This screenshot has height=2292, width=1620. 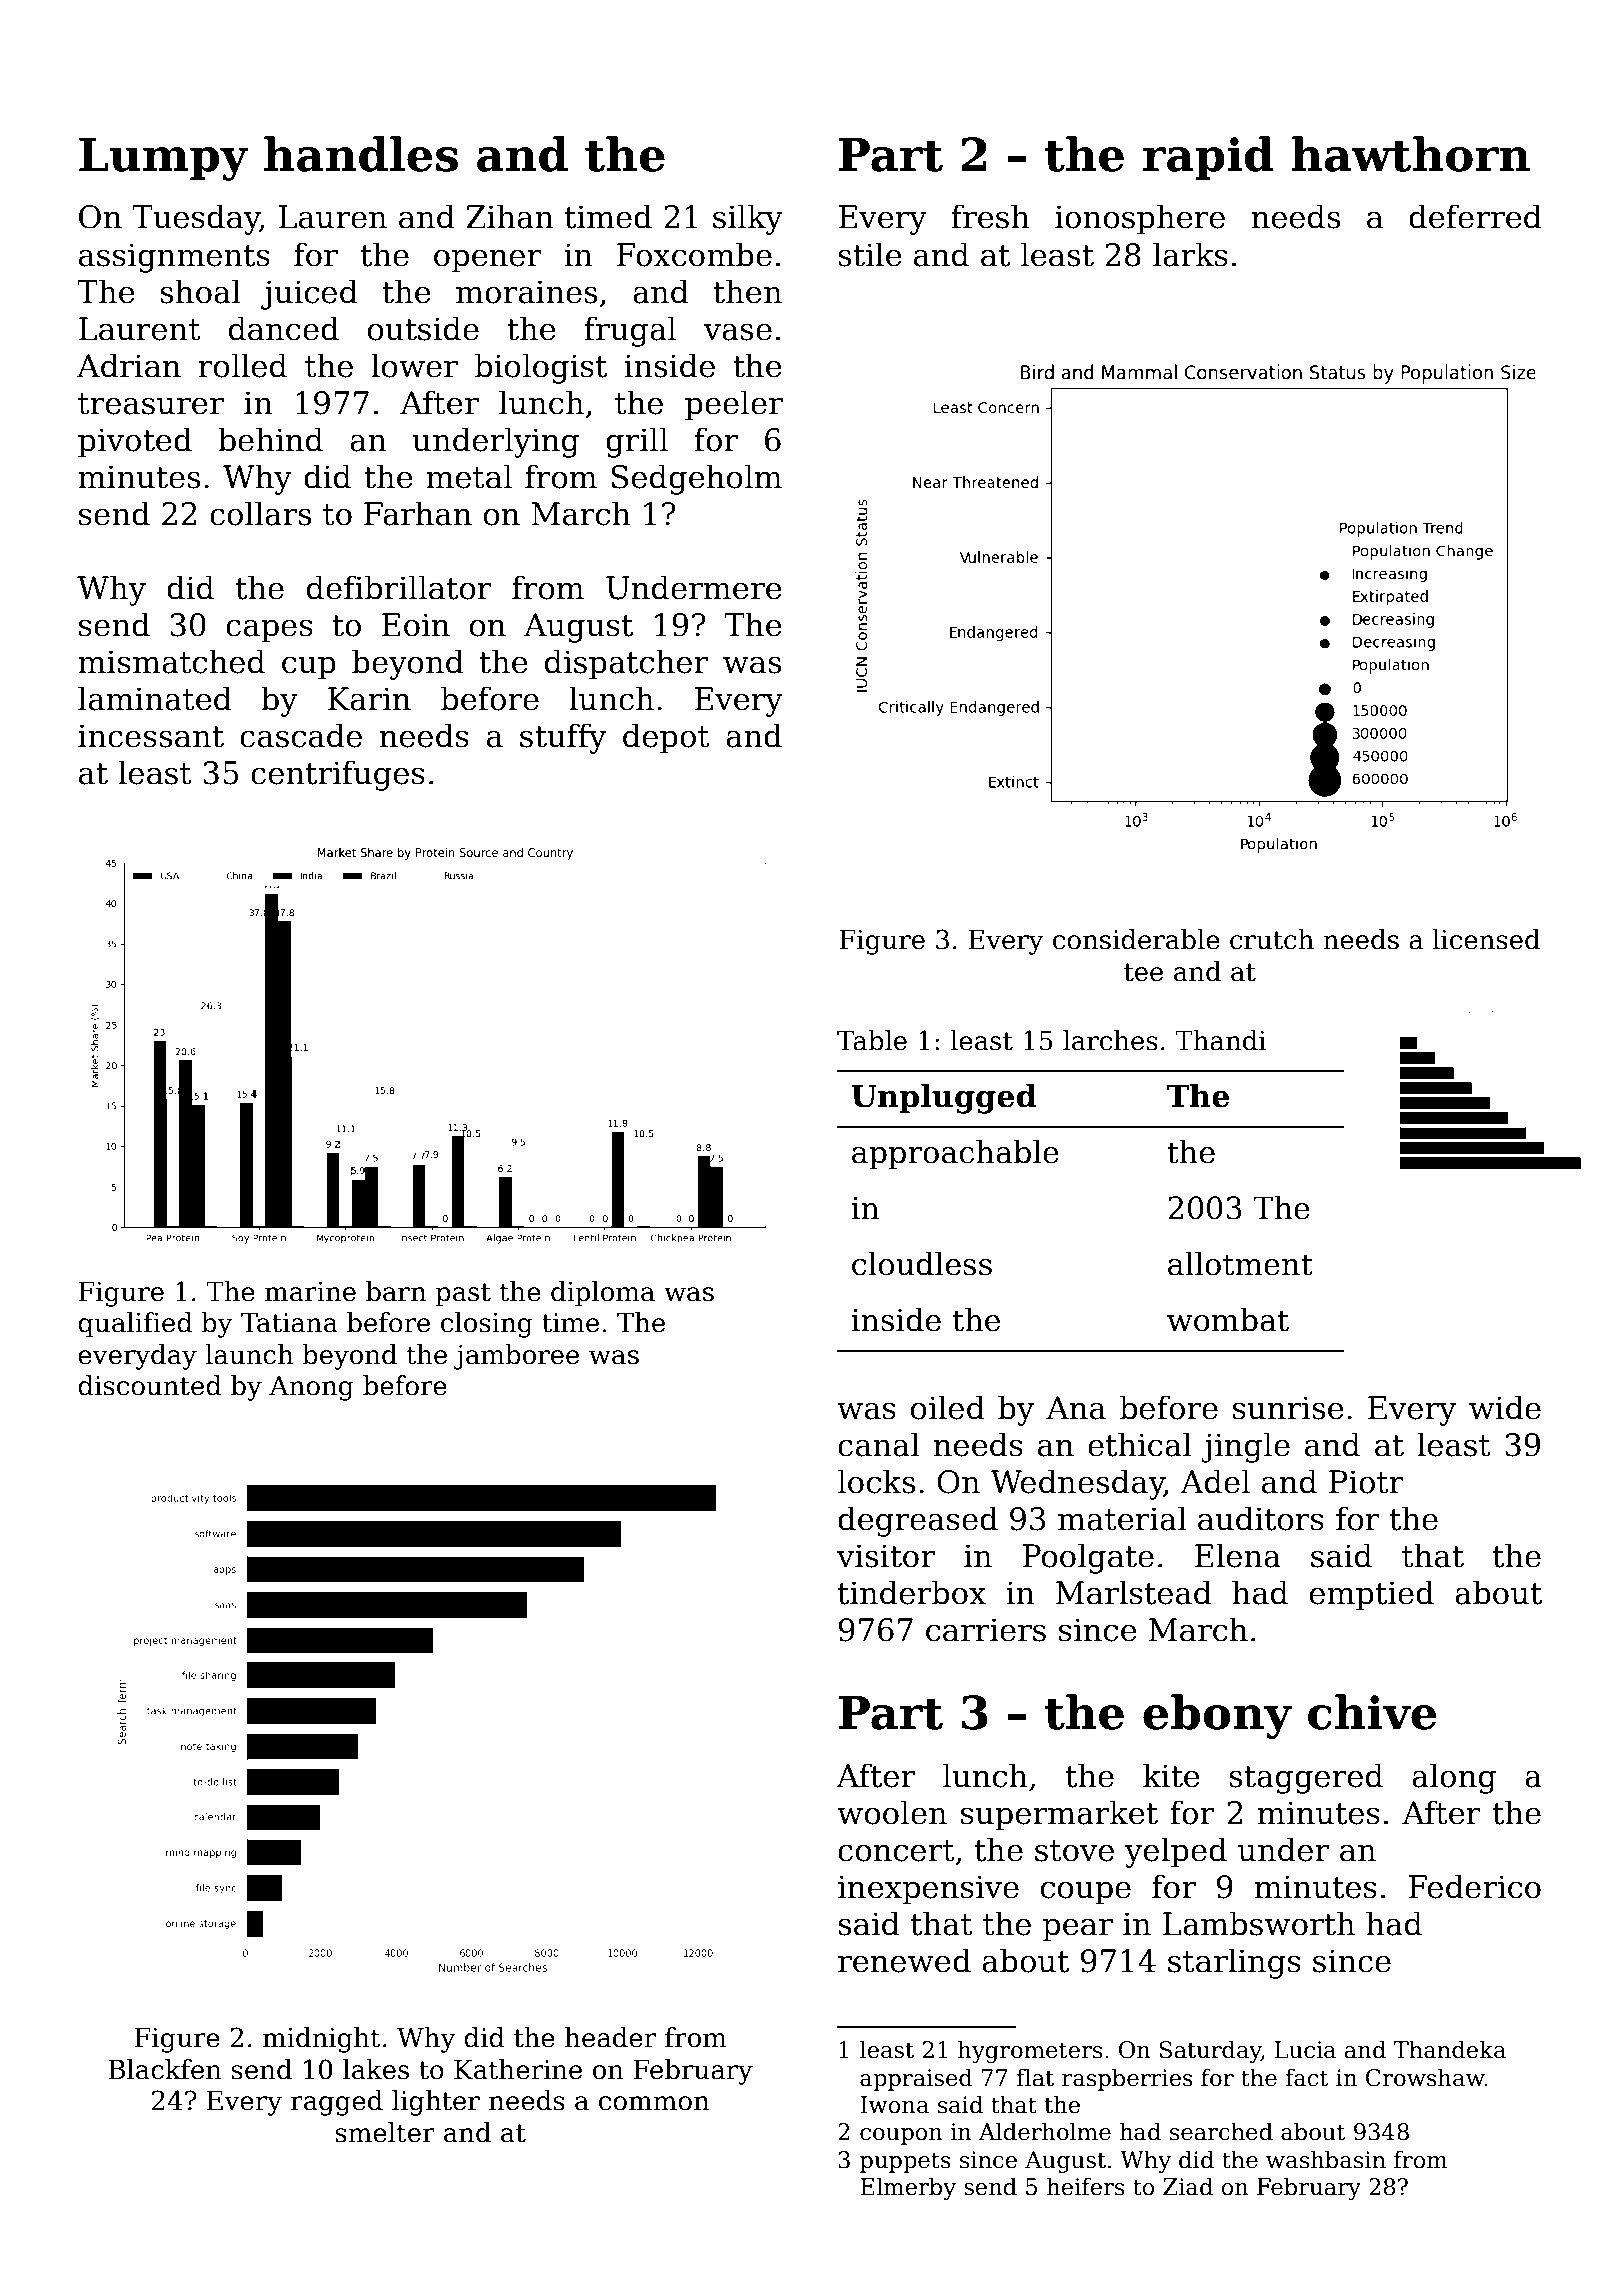 I want to click on stuffy, so click(x=563, y=738).
